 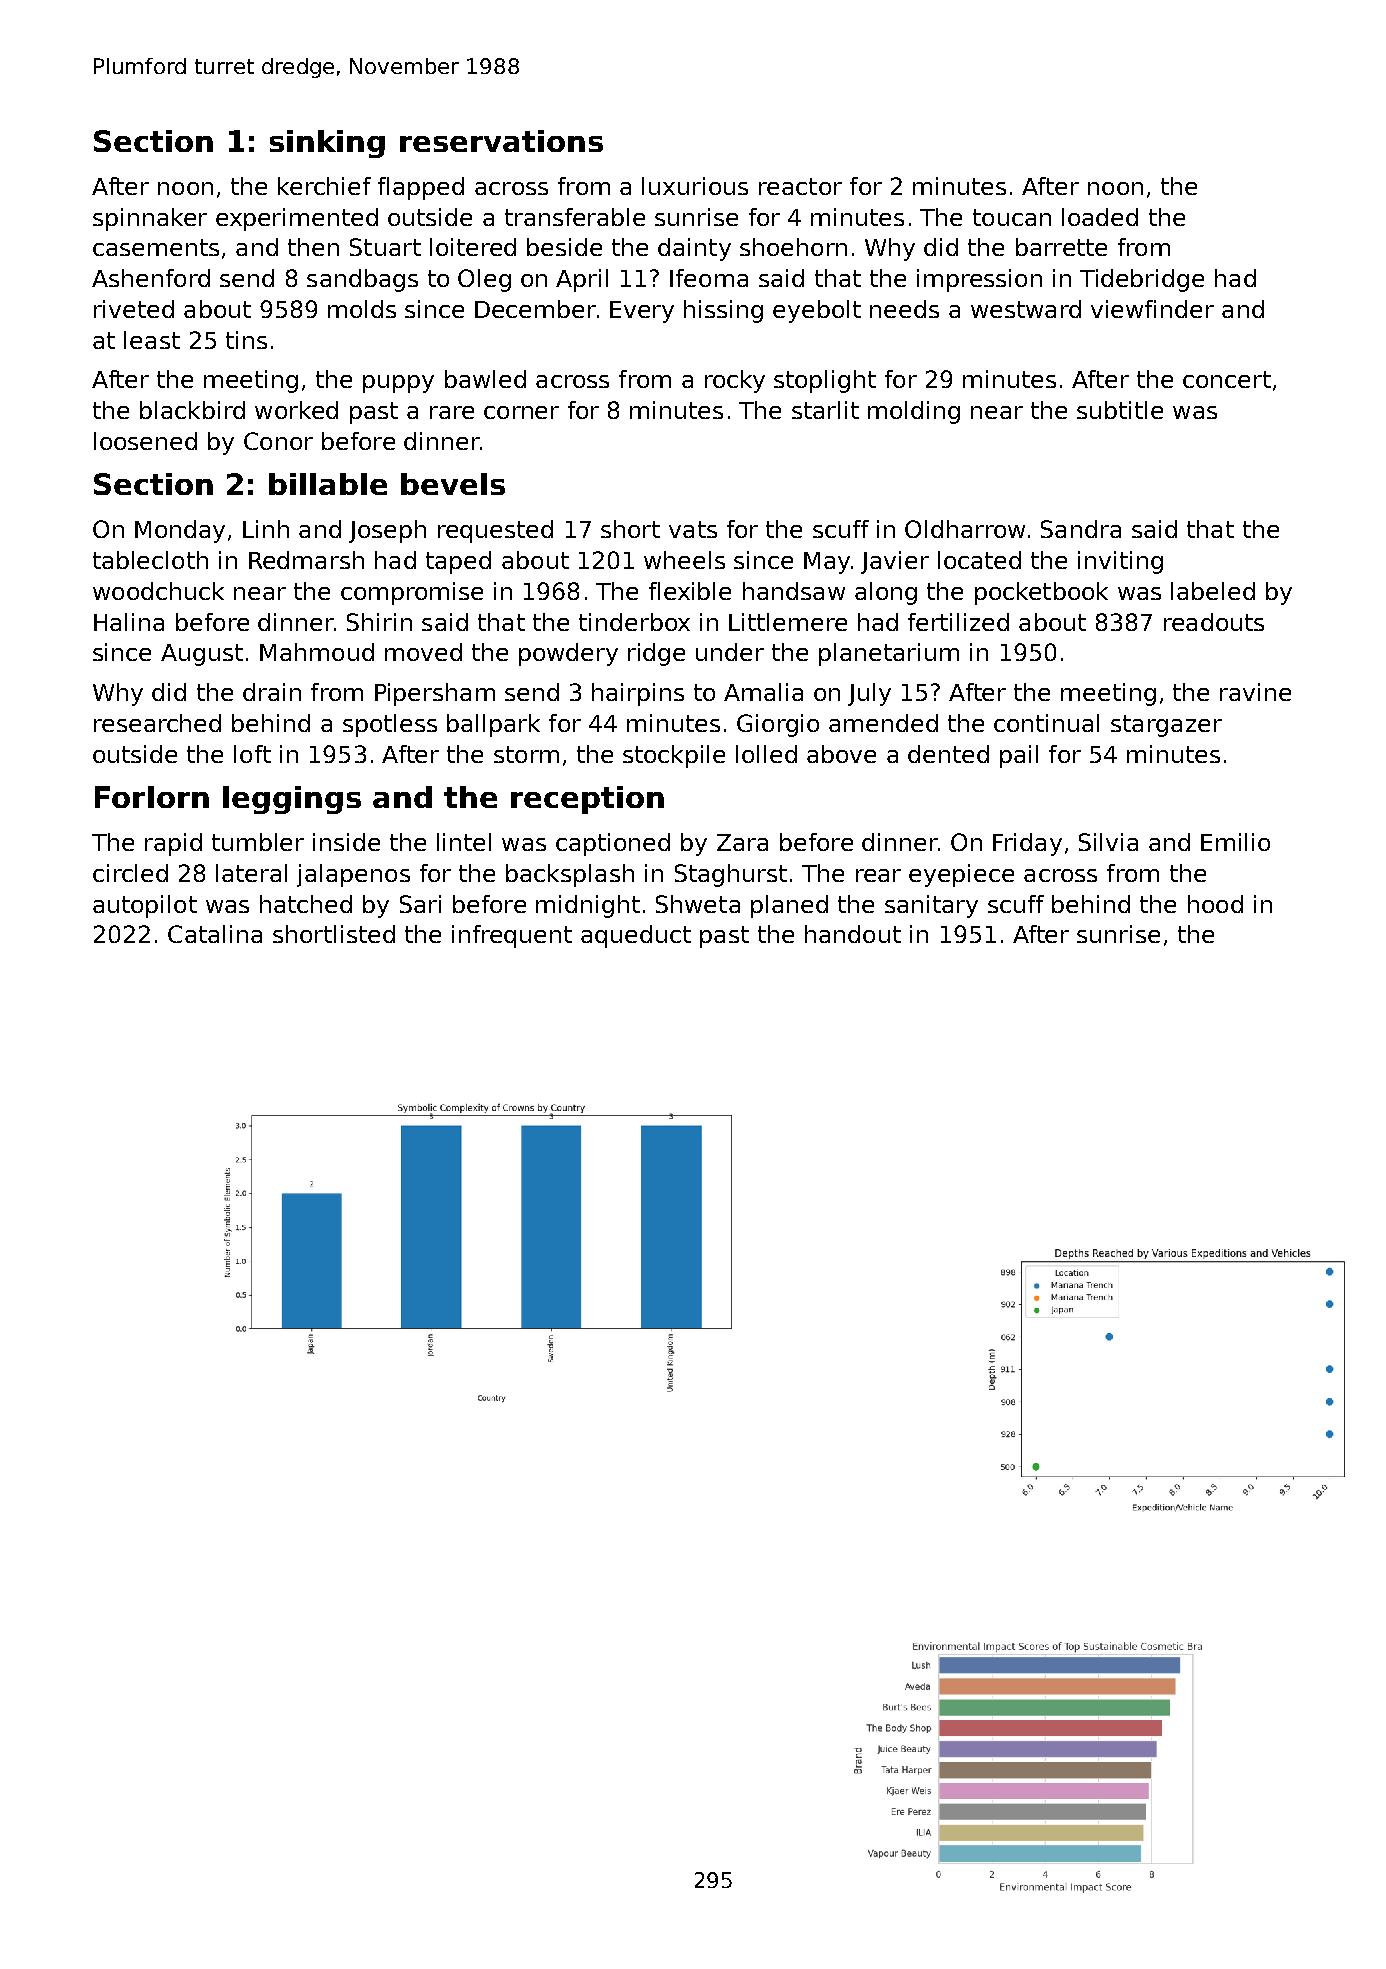 What do you see at coordinates (215, 934) in the image?
I see `Catalina` at bounding box center [215, 934].
